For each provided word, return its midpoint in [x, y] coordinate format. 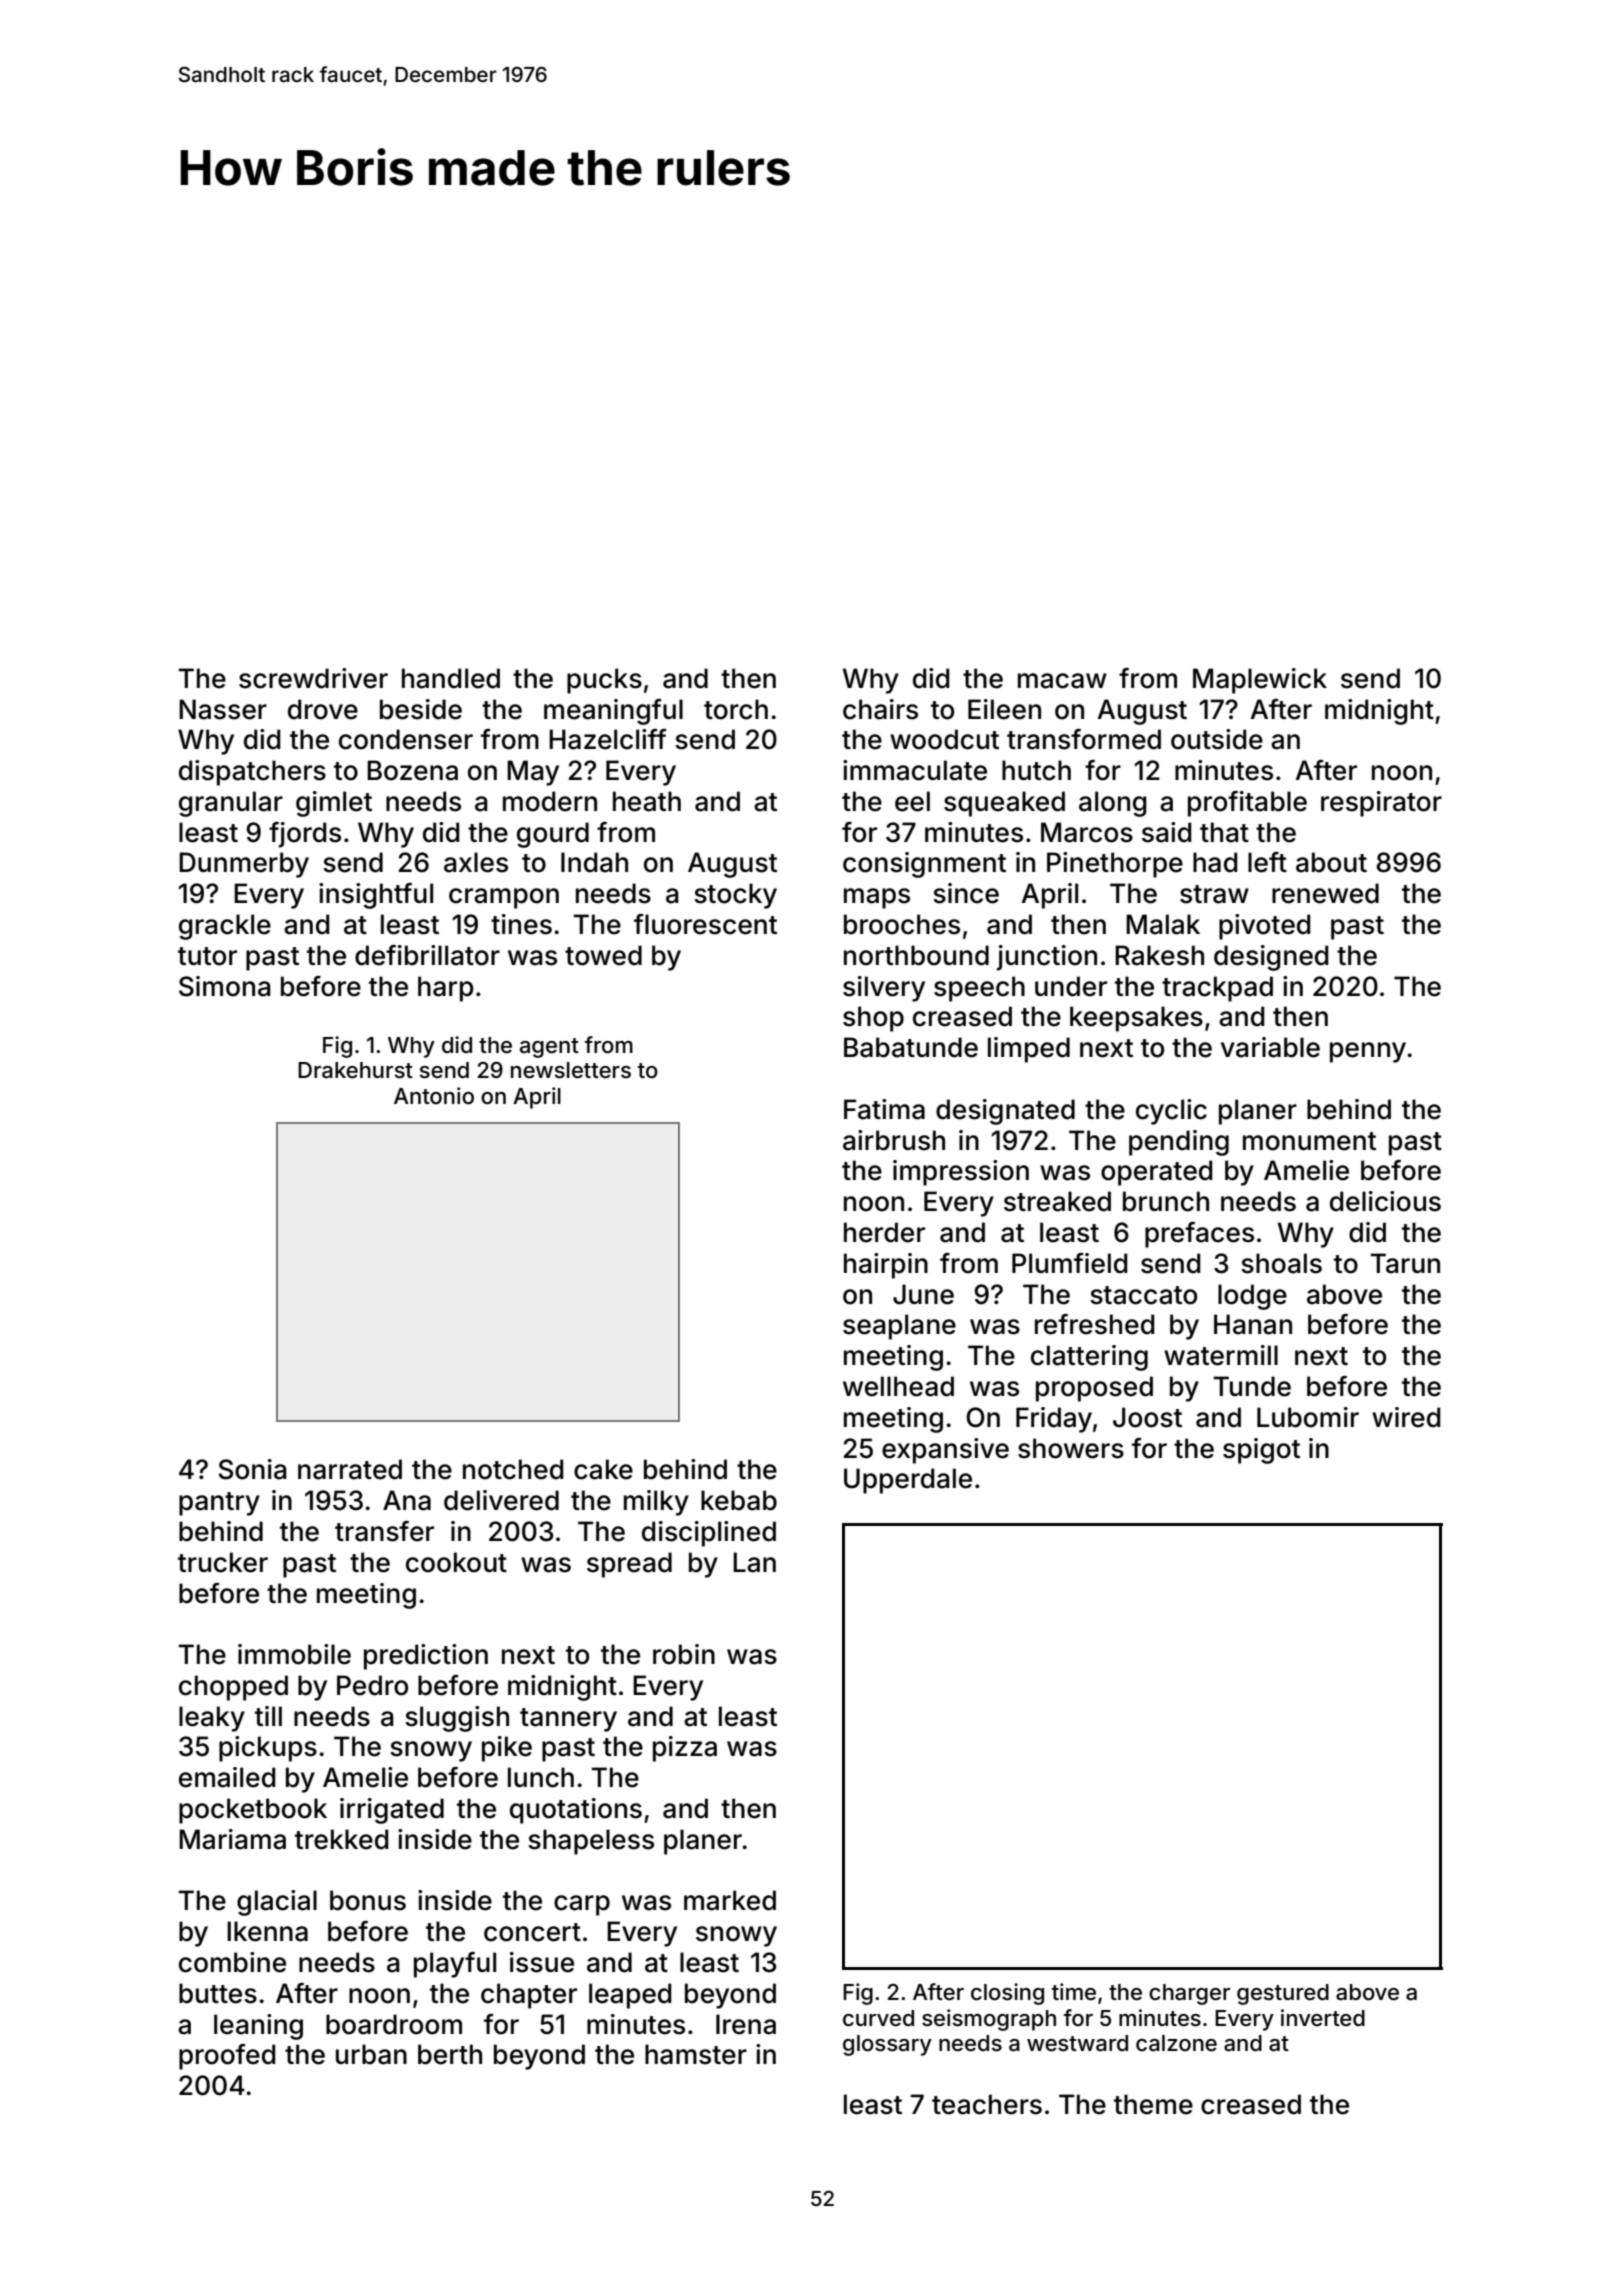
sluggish [457, 1719]
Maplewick [1260, 681]
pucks [604, 681]
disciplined [709, 1534]
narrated [350, 1469]
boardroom [394, 2024]
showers [1071, 1448]
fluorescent [705, 924]
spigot [1261, 1451]
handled [451, 678]
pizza [685, 1749]
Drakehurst [355, 1070]
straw [1214, 894]
